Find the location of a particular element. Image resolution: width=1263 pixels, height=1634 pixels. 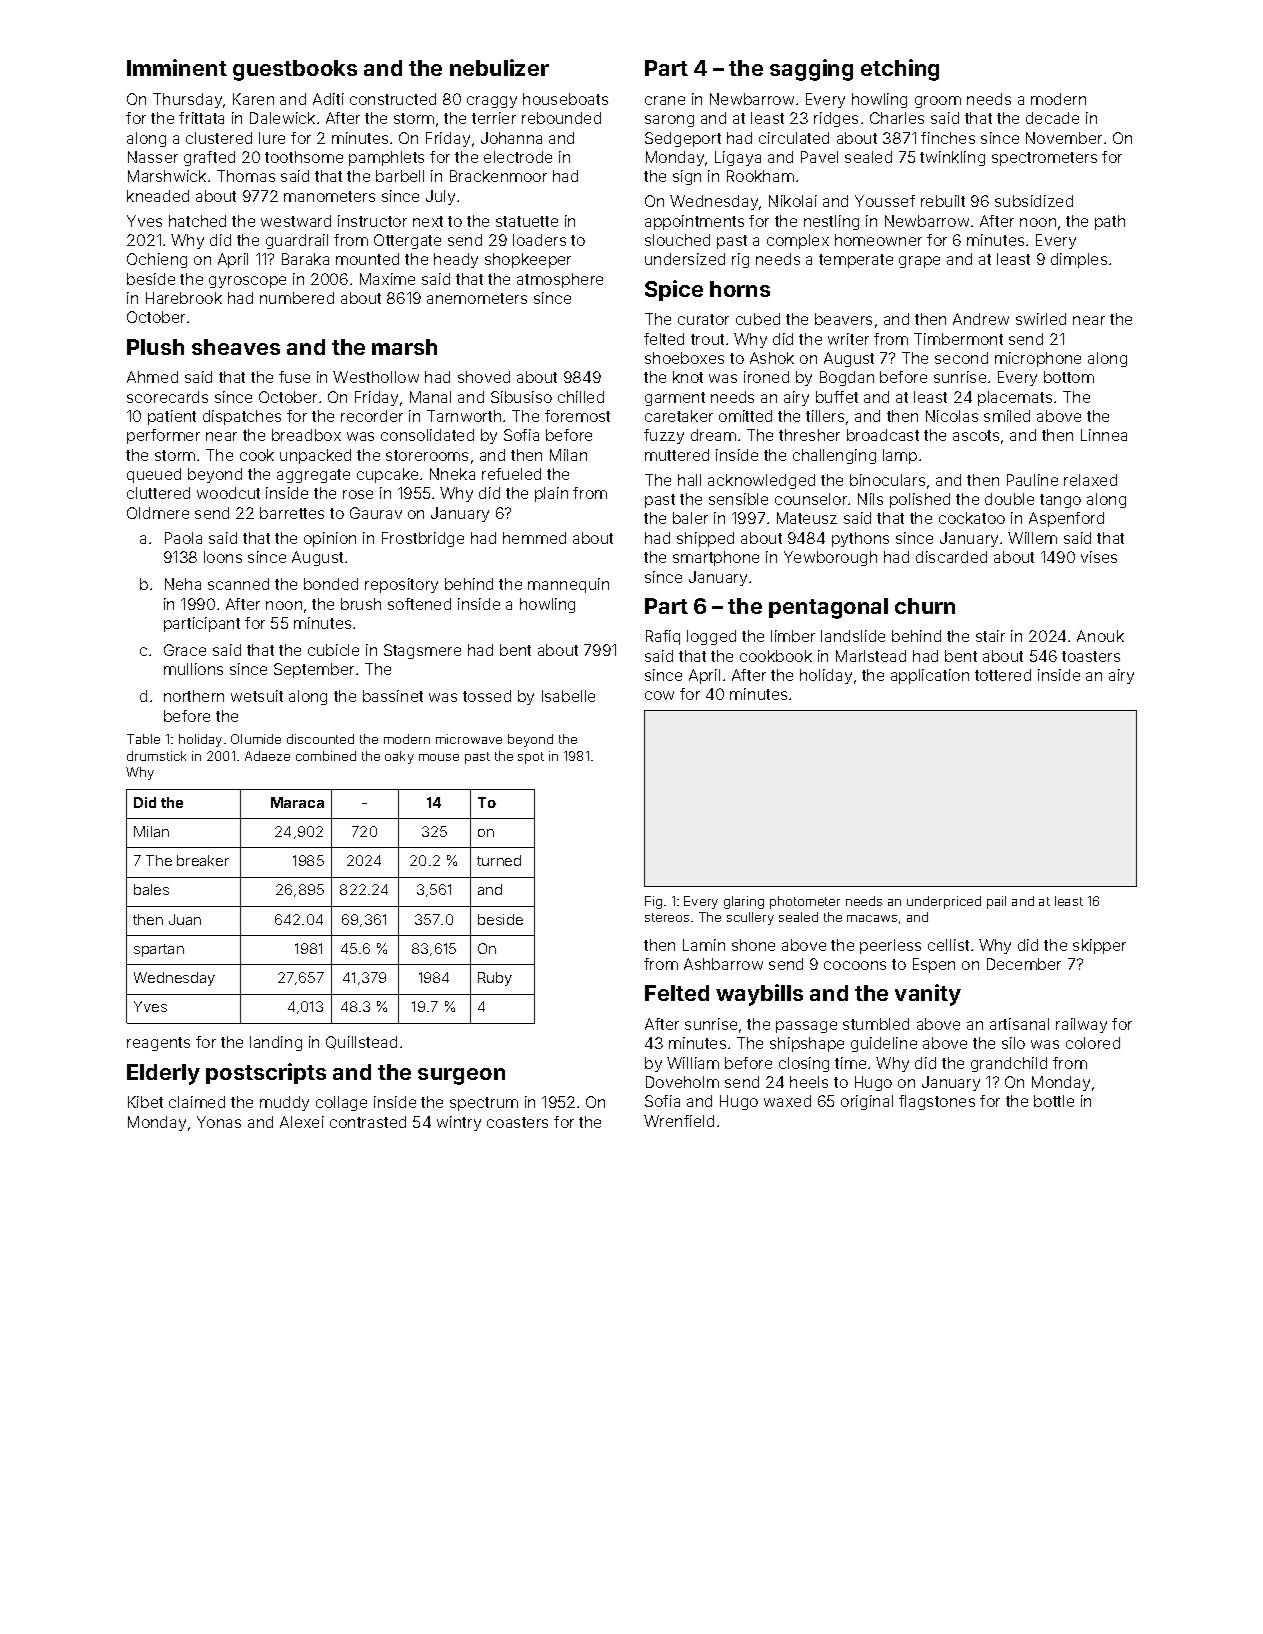

etching is located at coordinates (900, 70).
